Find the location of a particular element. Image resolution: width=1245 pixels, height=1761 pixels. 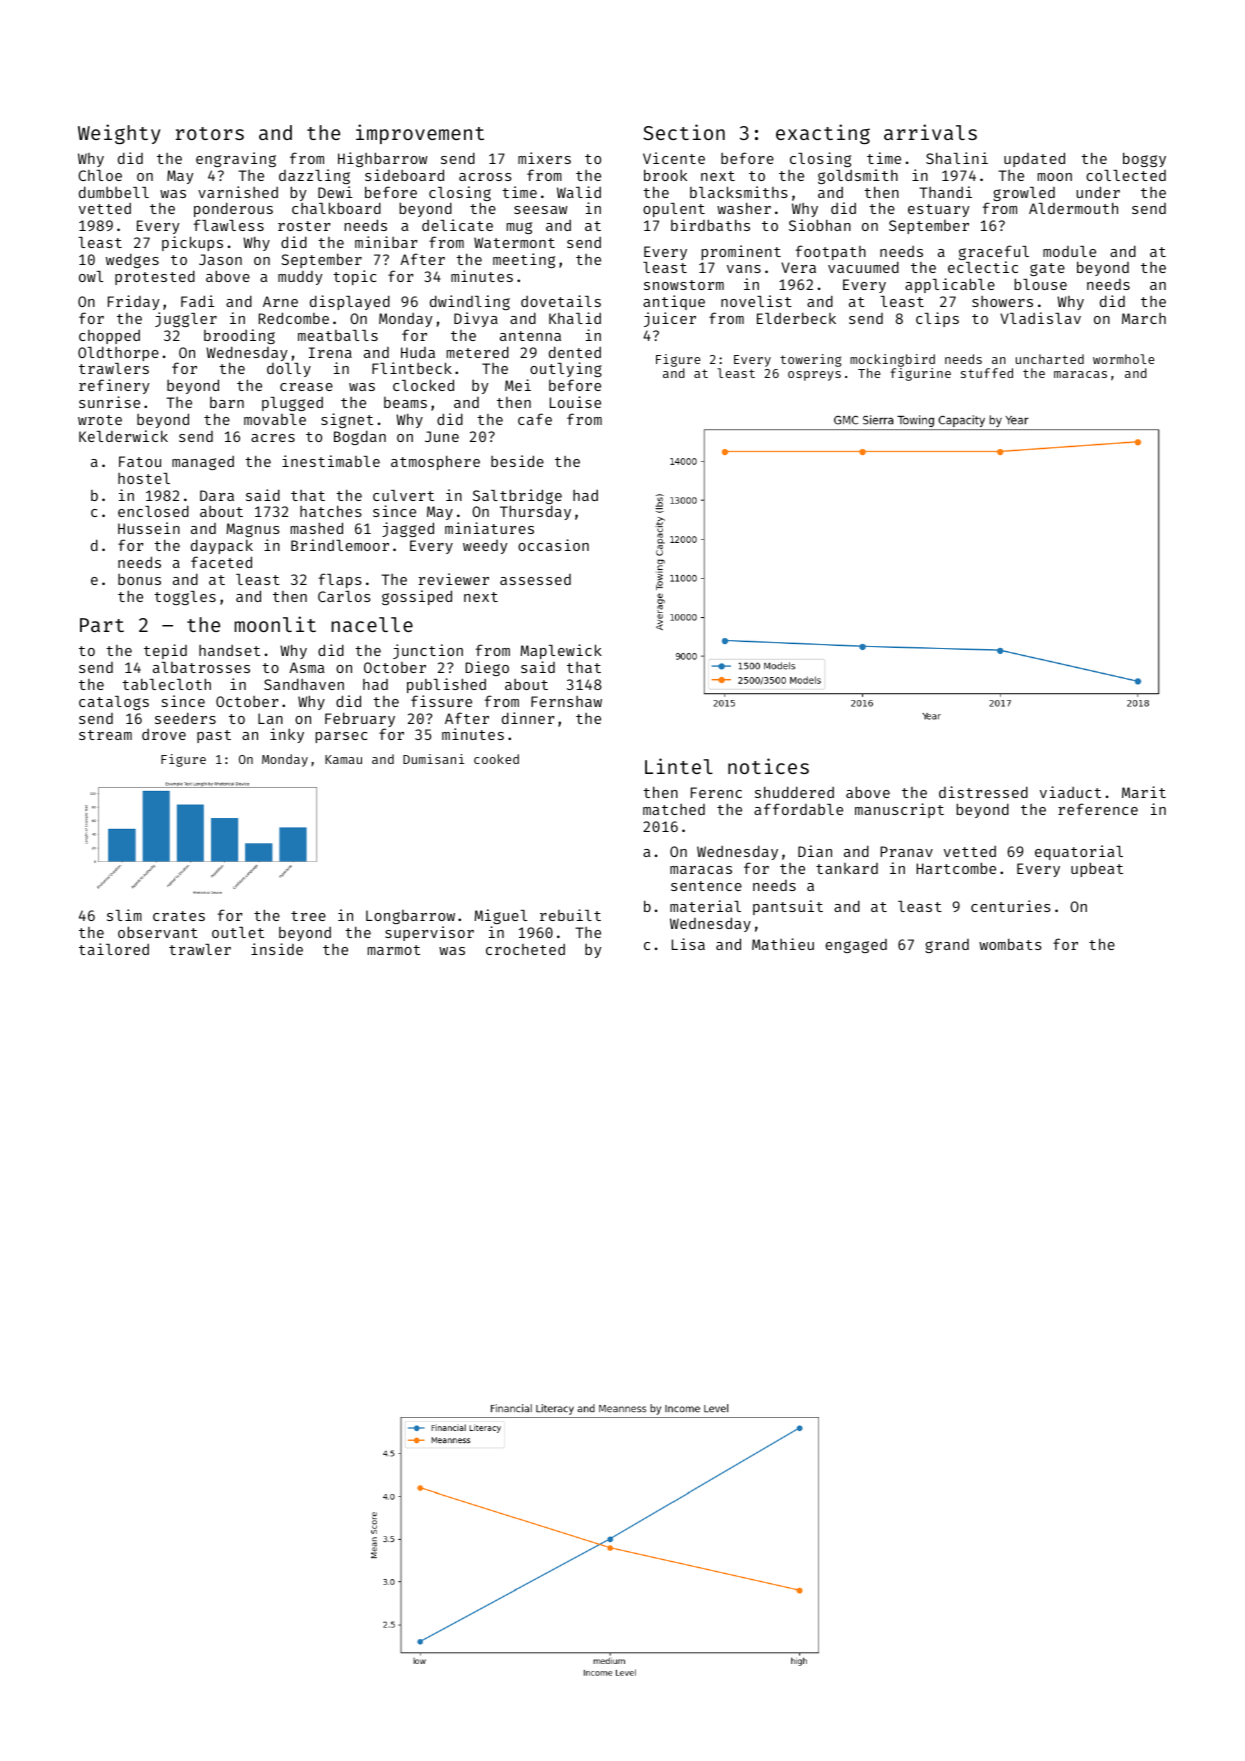

notices is located at coordinates (768, 766).
